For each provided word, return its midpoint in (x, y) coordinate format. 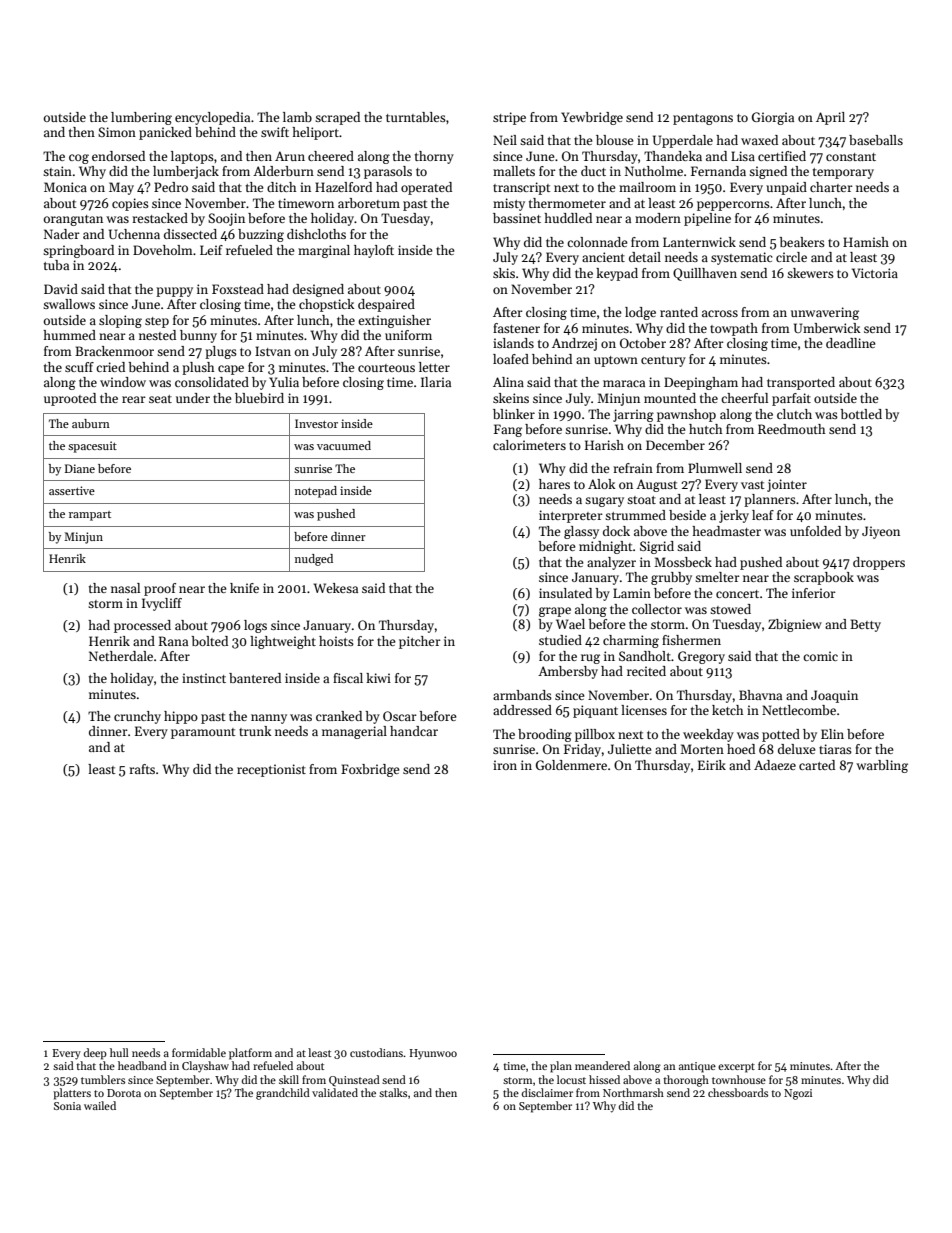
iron (505, 765)
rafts (142, 769)
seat (160, 399)
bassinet (517, 218)
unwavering (825, 313)
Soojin (226, 219)
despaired (386, 305)
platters (72, 1094)
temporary (843, 173)
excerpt (736, 1068)
